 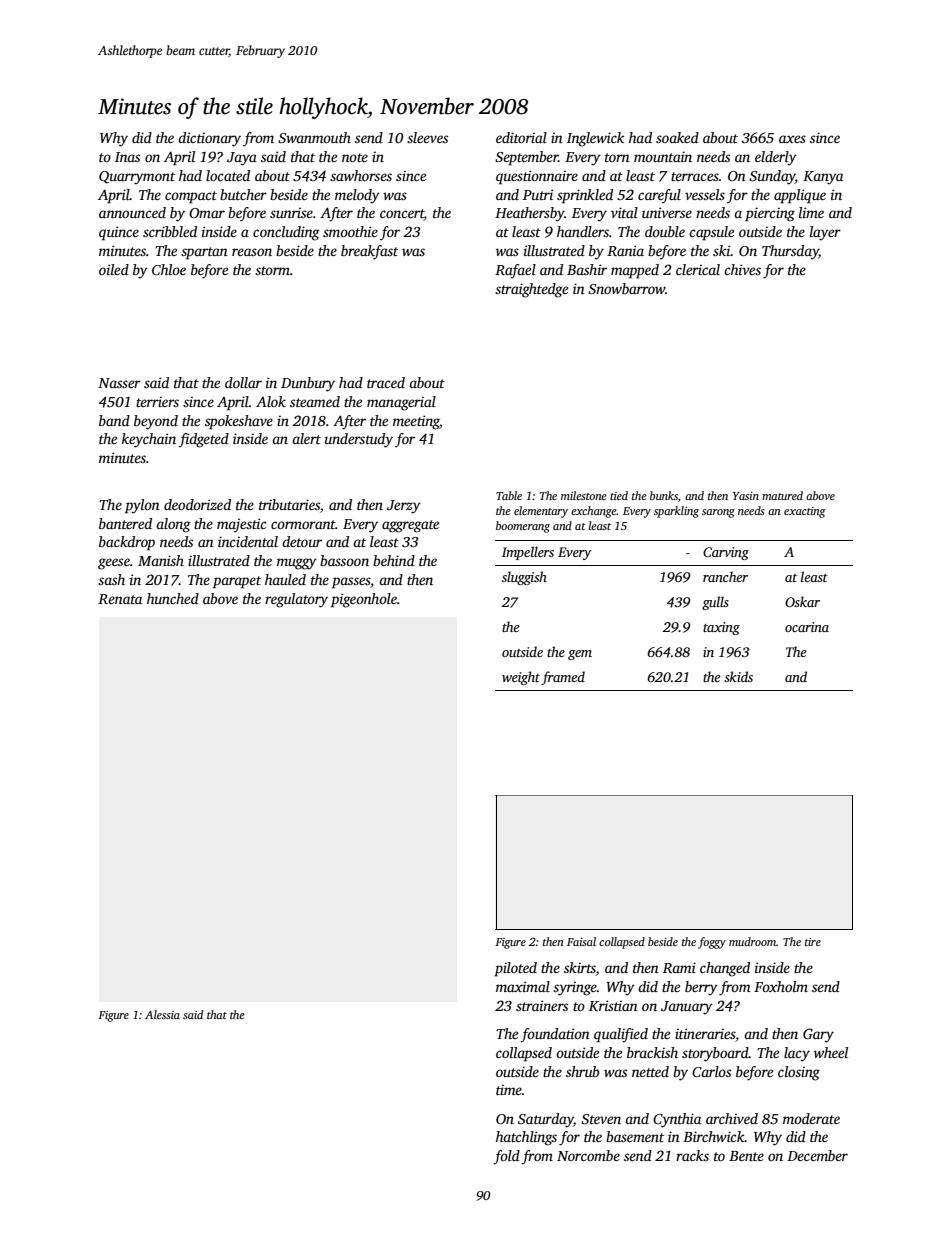 I want to click on Heathersby, so click(x=530, y=214).
